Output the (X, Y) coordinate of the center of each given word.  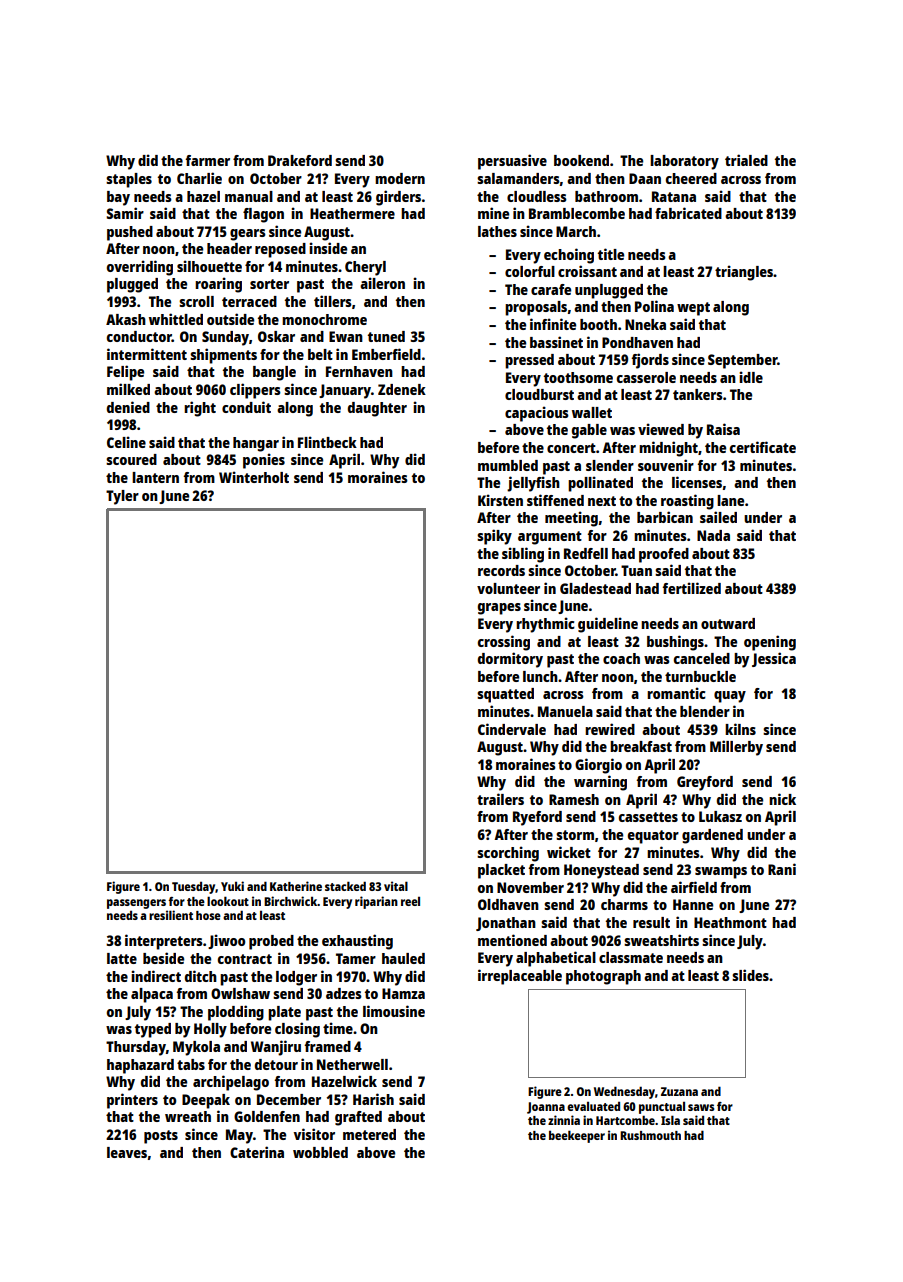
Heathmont (730, 922)
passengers (136, 904)
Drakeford (300, 160)
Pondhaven (637, 342)
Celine (126, 442)
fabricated (688, 213)
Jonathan (506, 924)
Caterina (257, 1152)
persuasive (512, 162)
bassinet (556, 342)
